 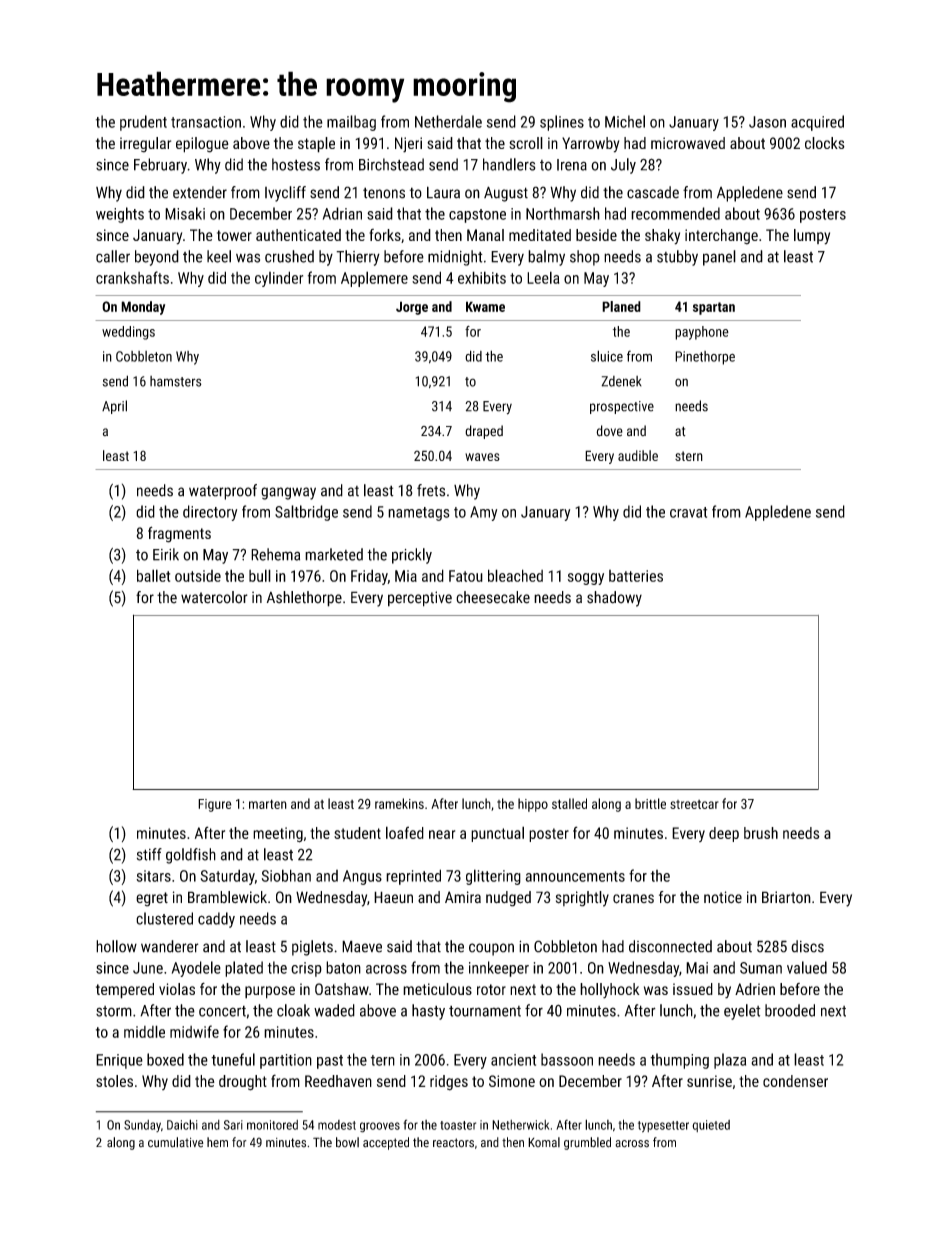 I want to click on prudent, so click(x=143, y=123).
